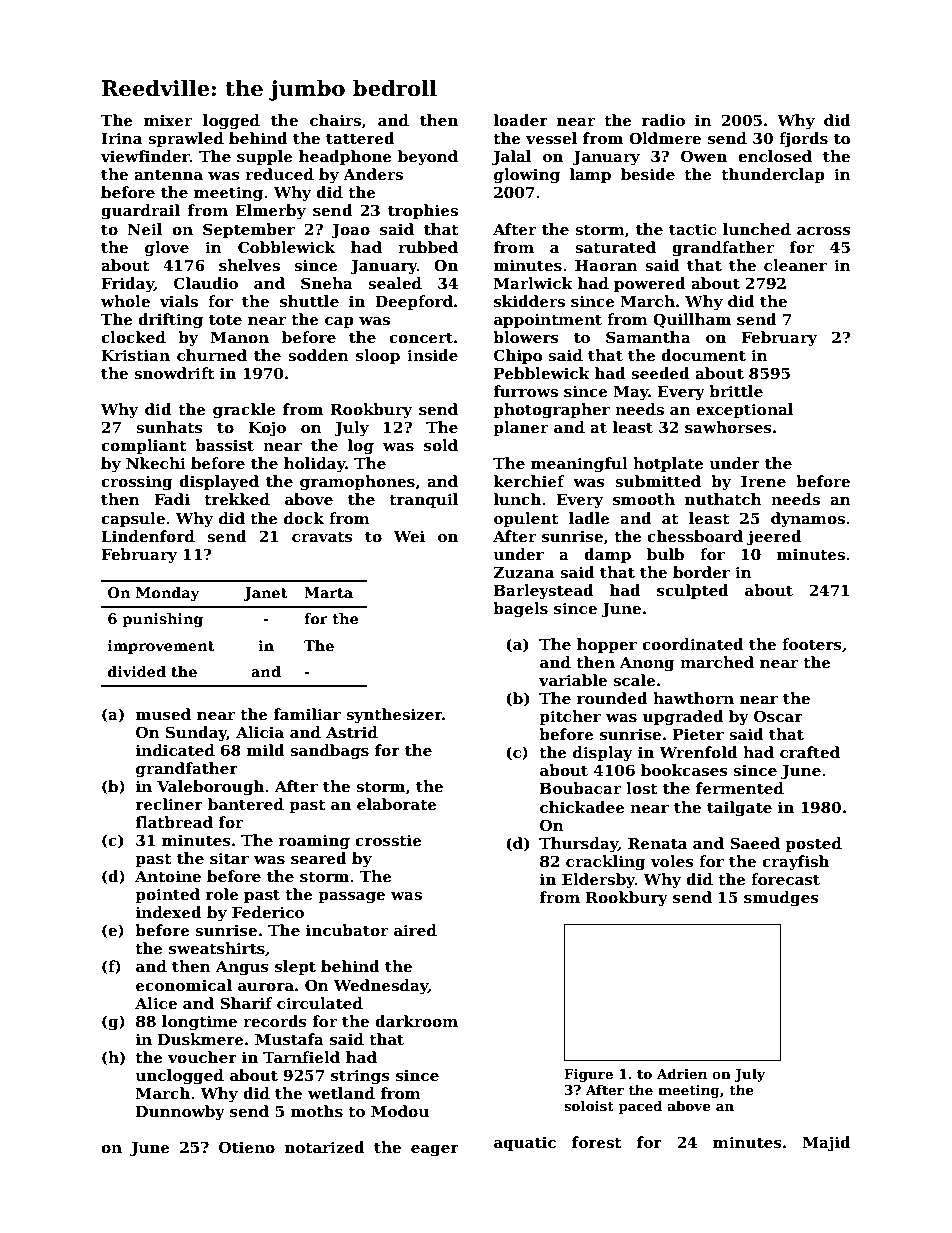 Image resolution: width=952 pixels, height=1233 pixels. Describe the element at coordinates (663, 120) in the document. I see `radio` at that location.
